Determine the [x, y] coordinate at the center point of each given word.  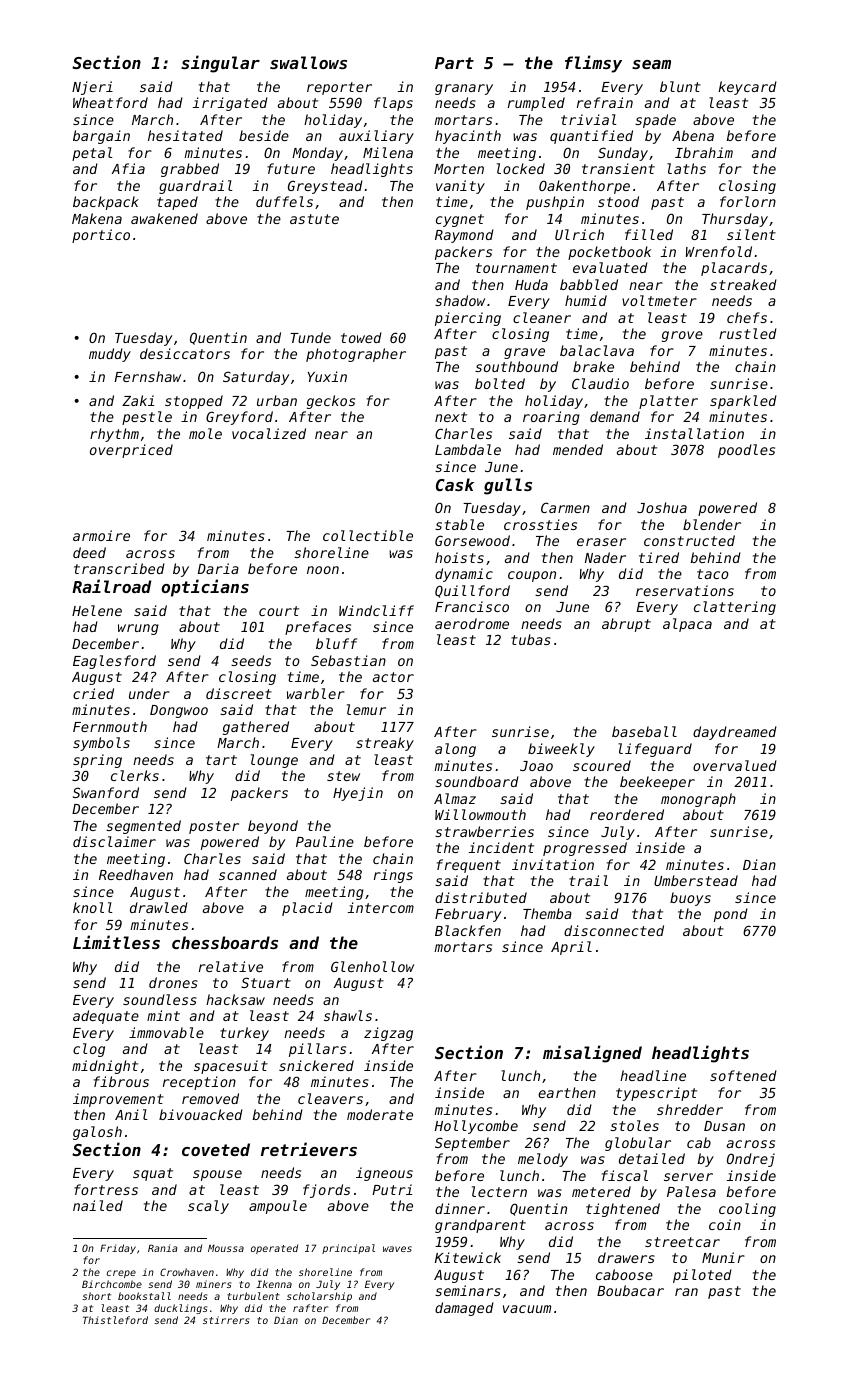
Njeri [92, 88]
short [96, 1296]
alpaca [687, 625]
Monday [317, 154]
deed [89, 552]
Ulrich [579, 234]
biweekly [561, 750]
